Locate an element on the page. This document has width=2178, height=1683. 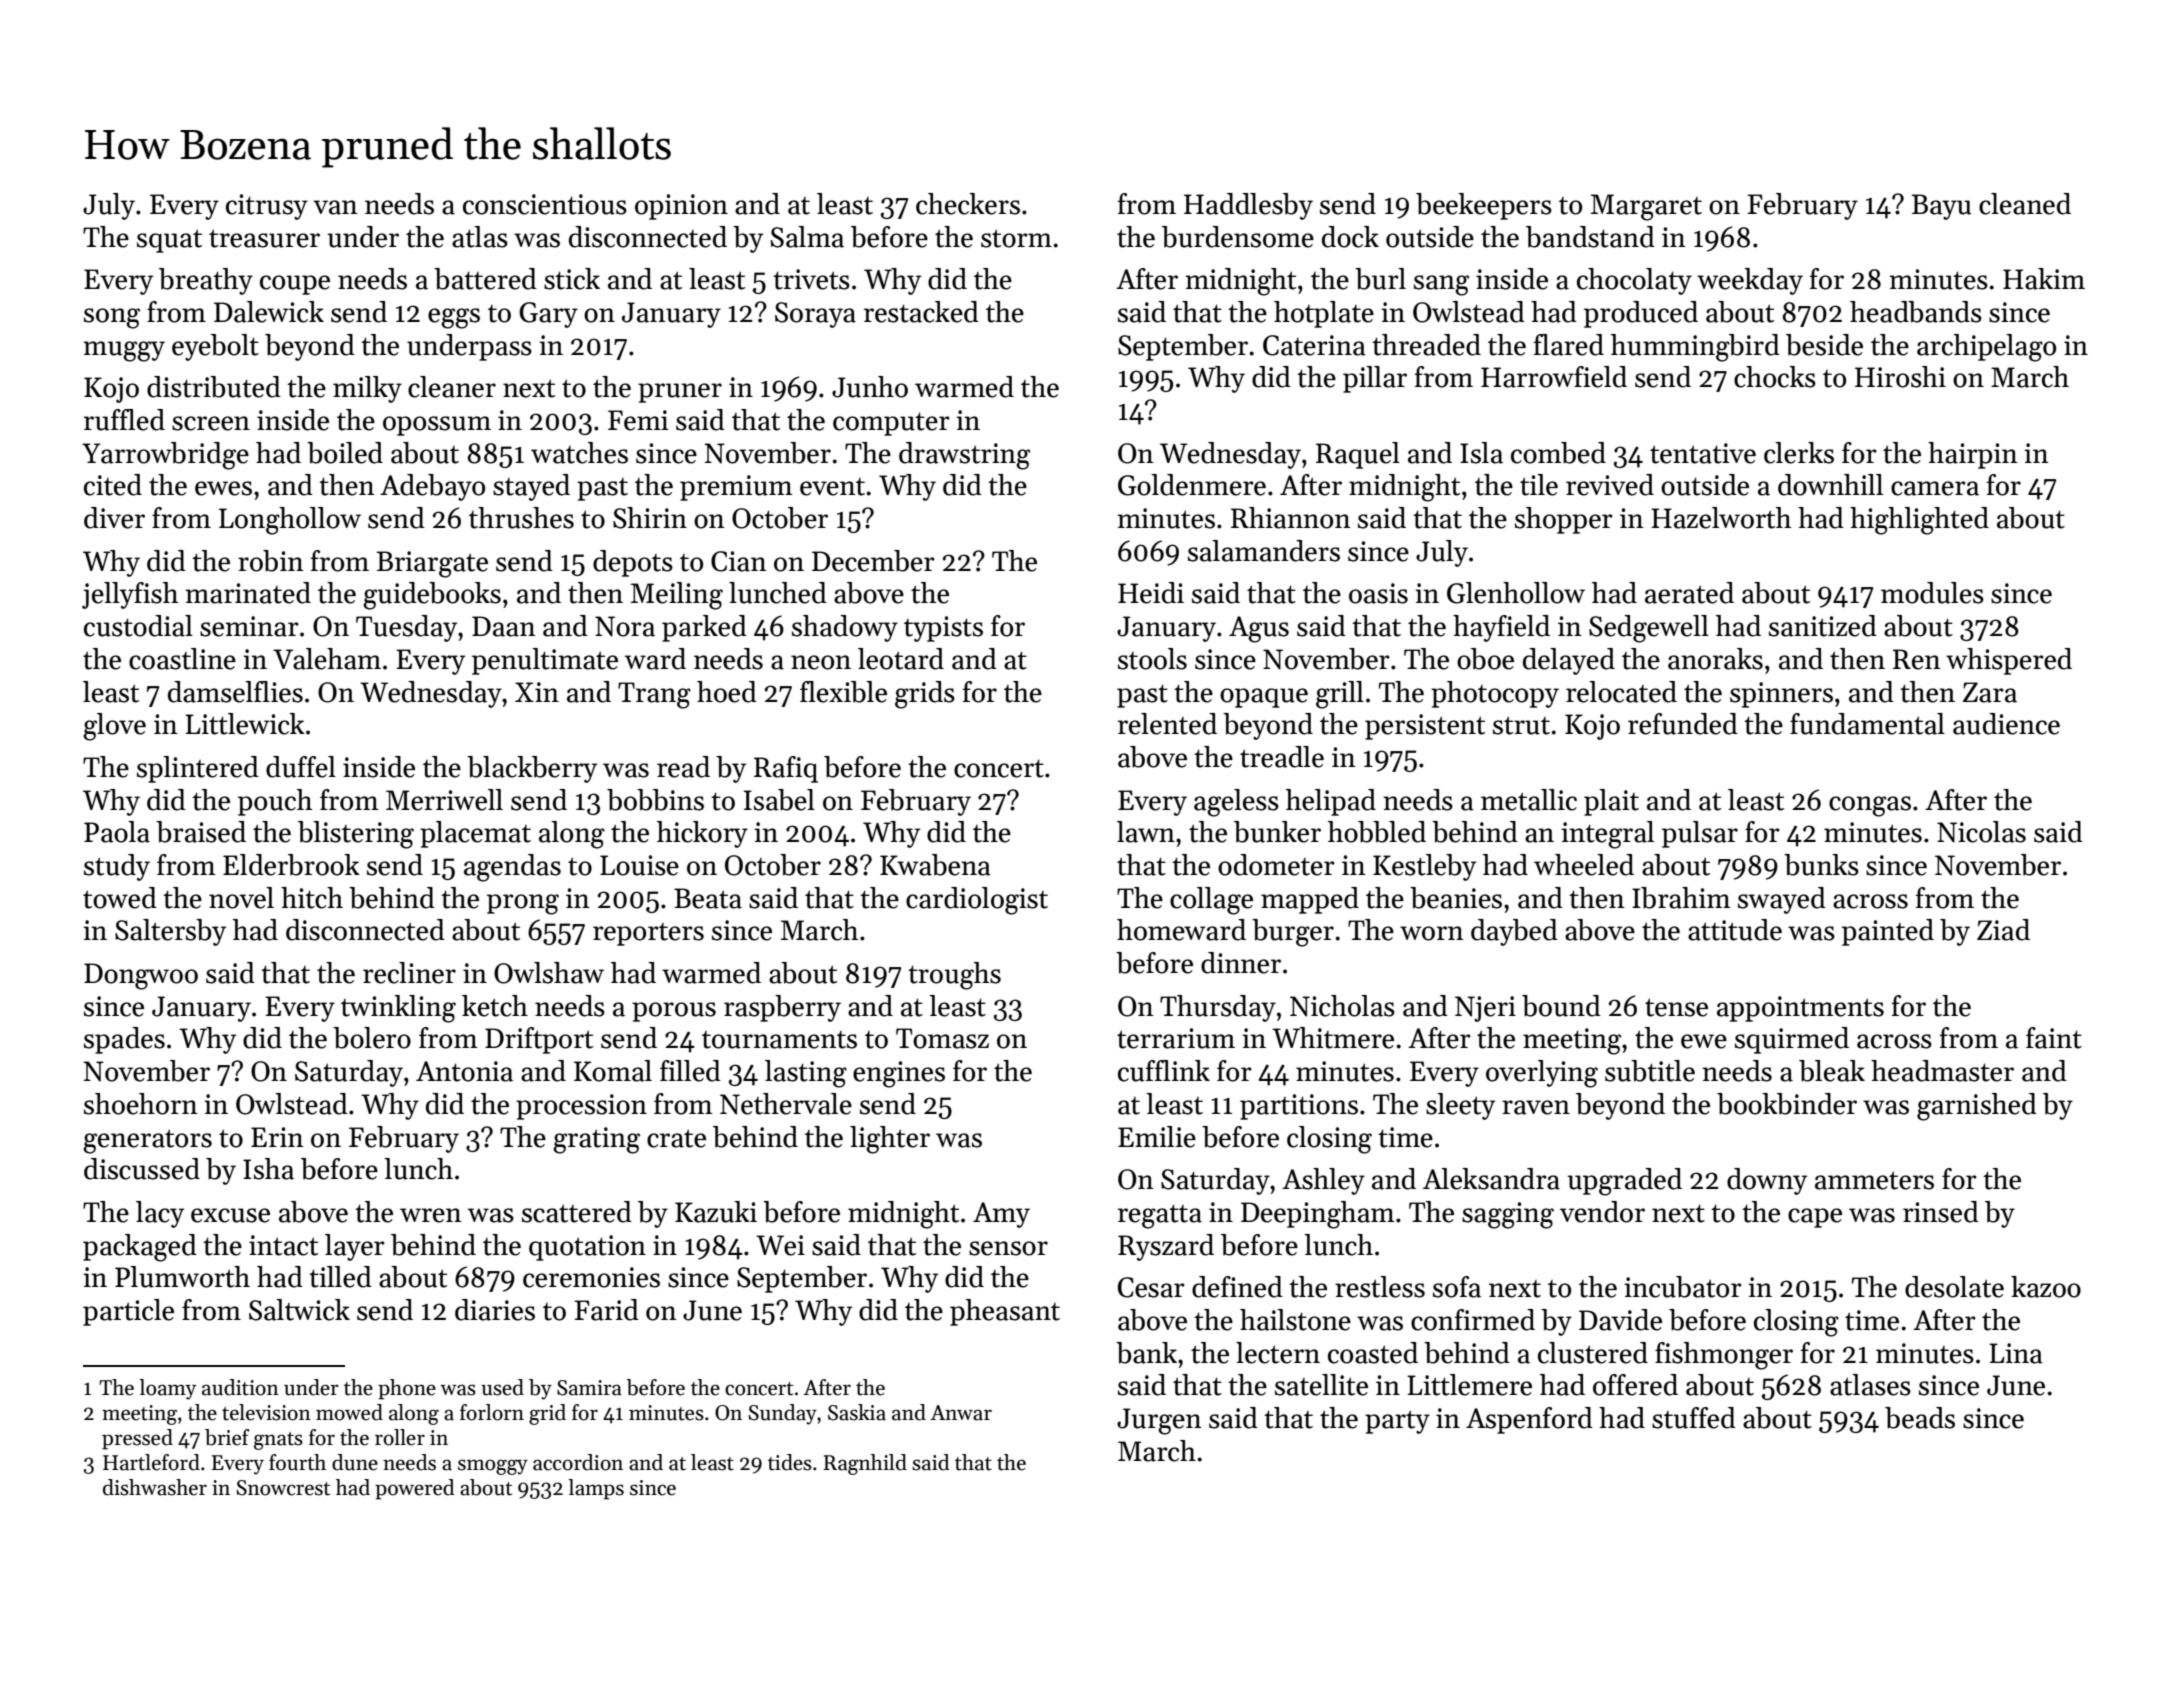
Haddlesby is located at coordinates (1248, 206).
